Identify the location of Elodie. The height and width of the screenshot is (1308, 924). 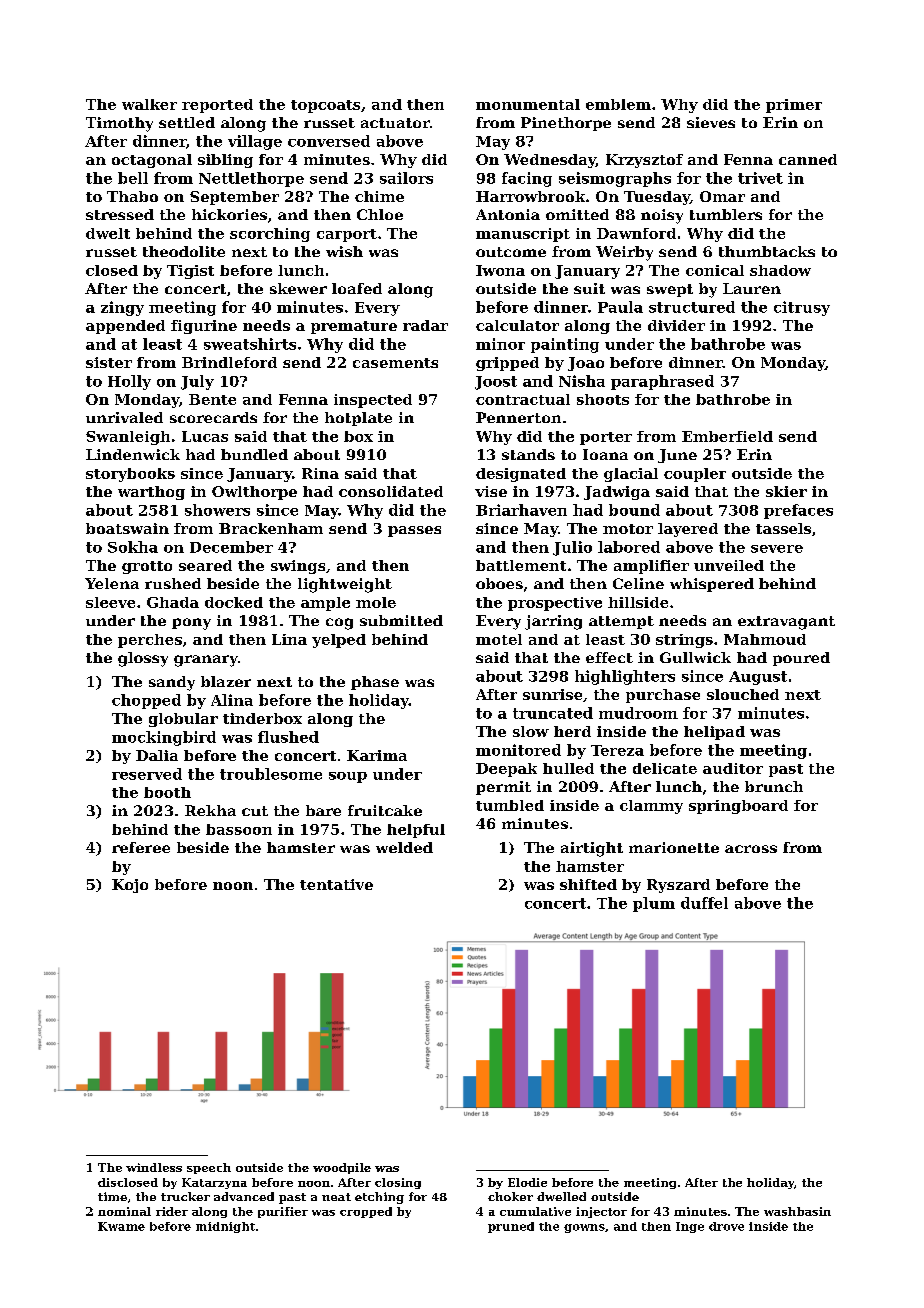
(527, 1182).
